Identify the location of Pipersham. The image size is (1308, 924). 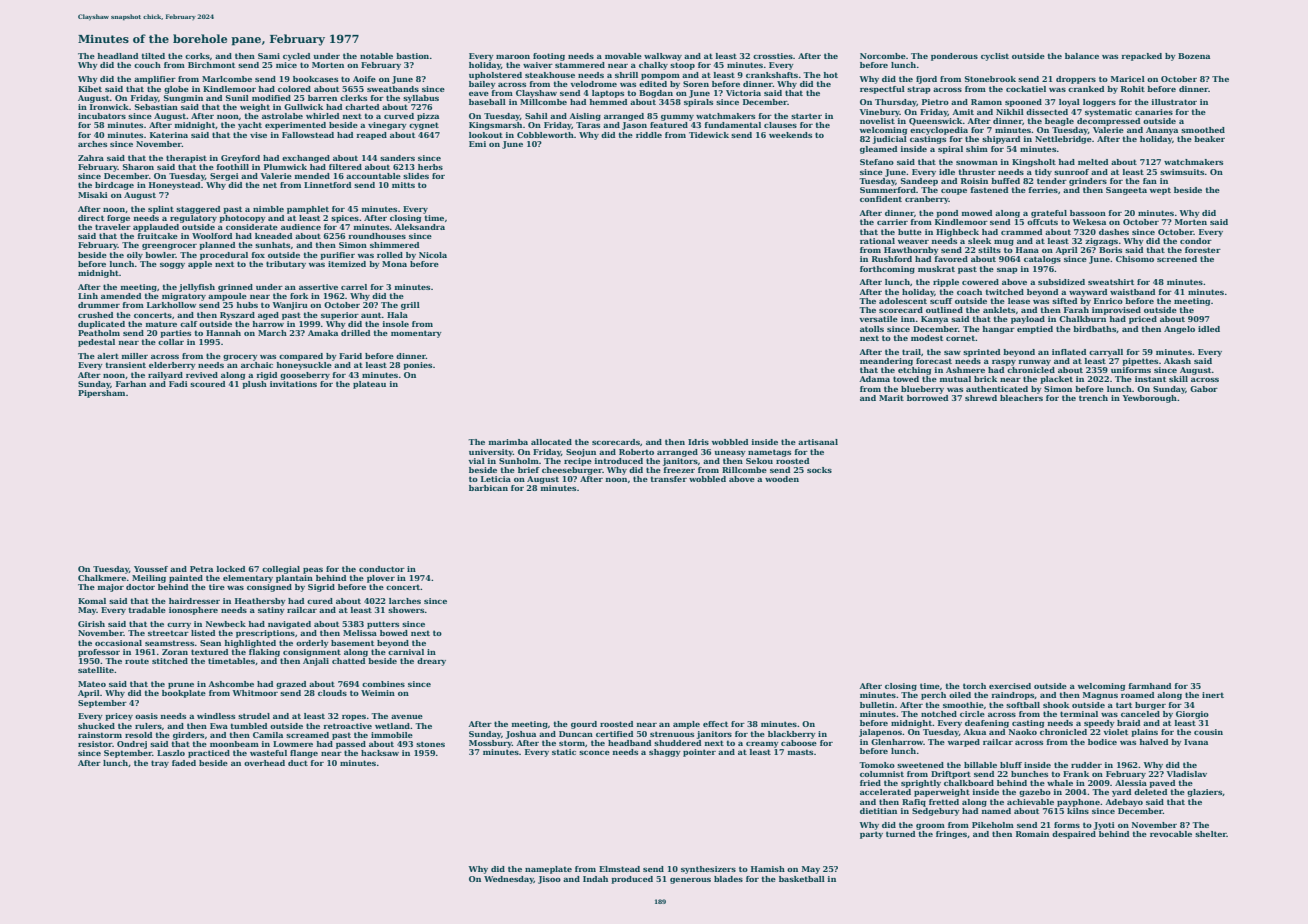
(101, 394).
